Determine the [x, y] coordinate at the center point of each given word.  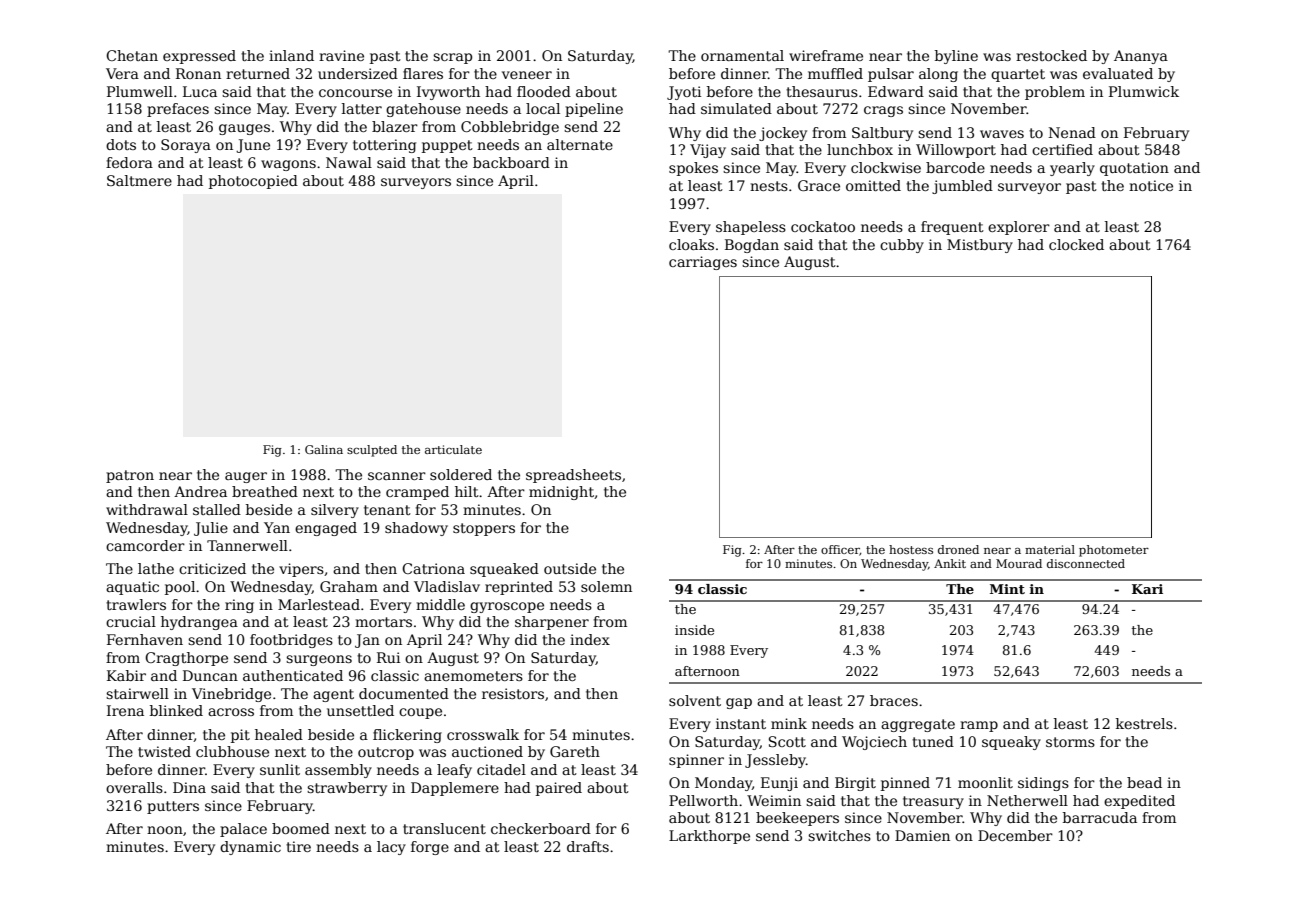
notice [1151, 185]
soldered [461, 474]
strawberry [347, 789]
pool [180, 588]
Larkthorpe [709, 837]
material [1050, 549]
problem [1055, 93]
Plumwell [140, 91]
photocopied [253, 182]
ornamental [742, 55]
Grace [819, 185]
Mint [1007, 589]
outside [570, 568]
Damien [922, 835]
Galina [324, 449]
